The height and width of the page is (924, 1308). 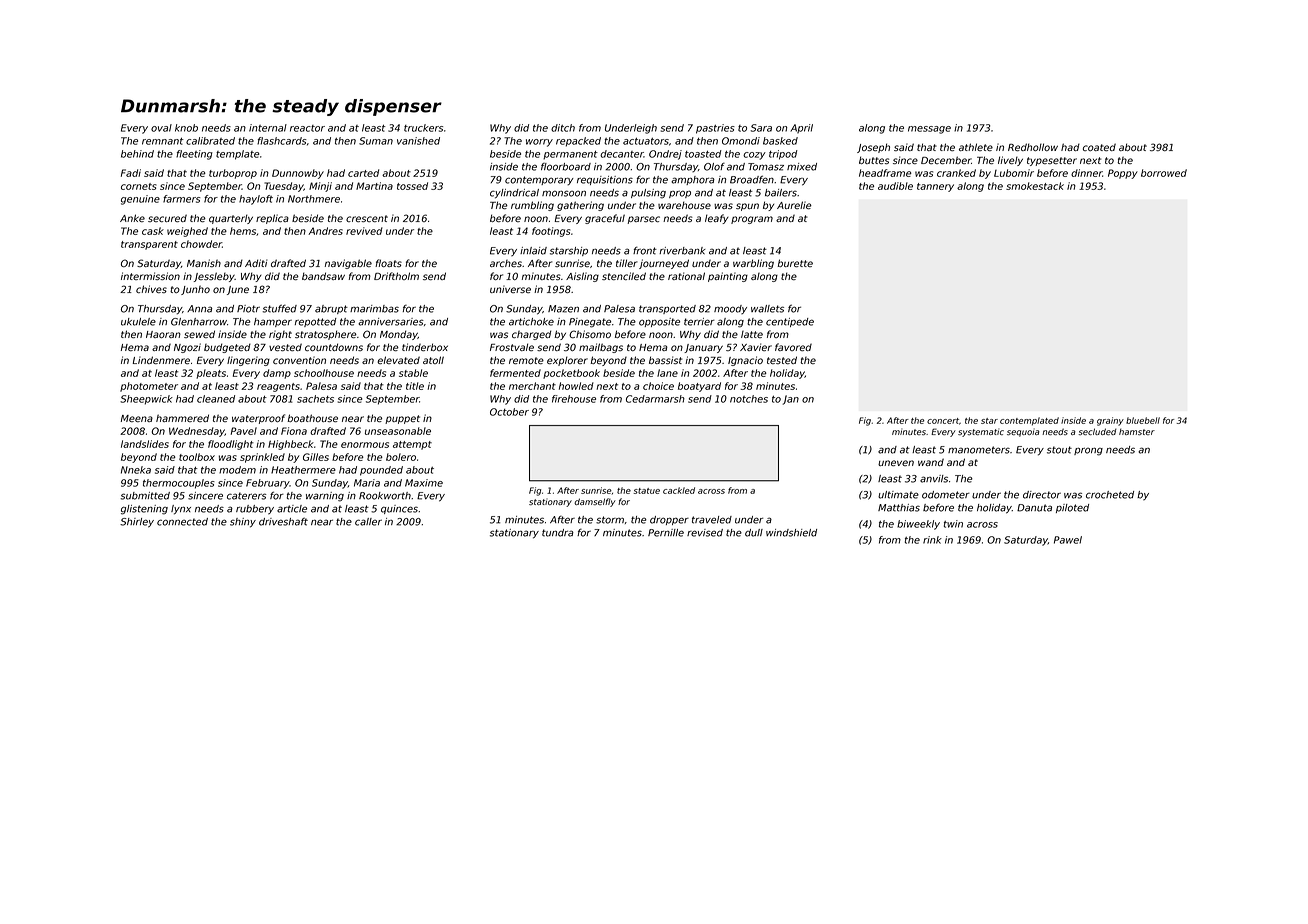 I want to click on Gilles, so click(x=316, y=457).
